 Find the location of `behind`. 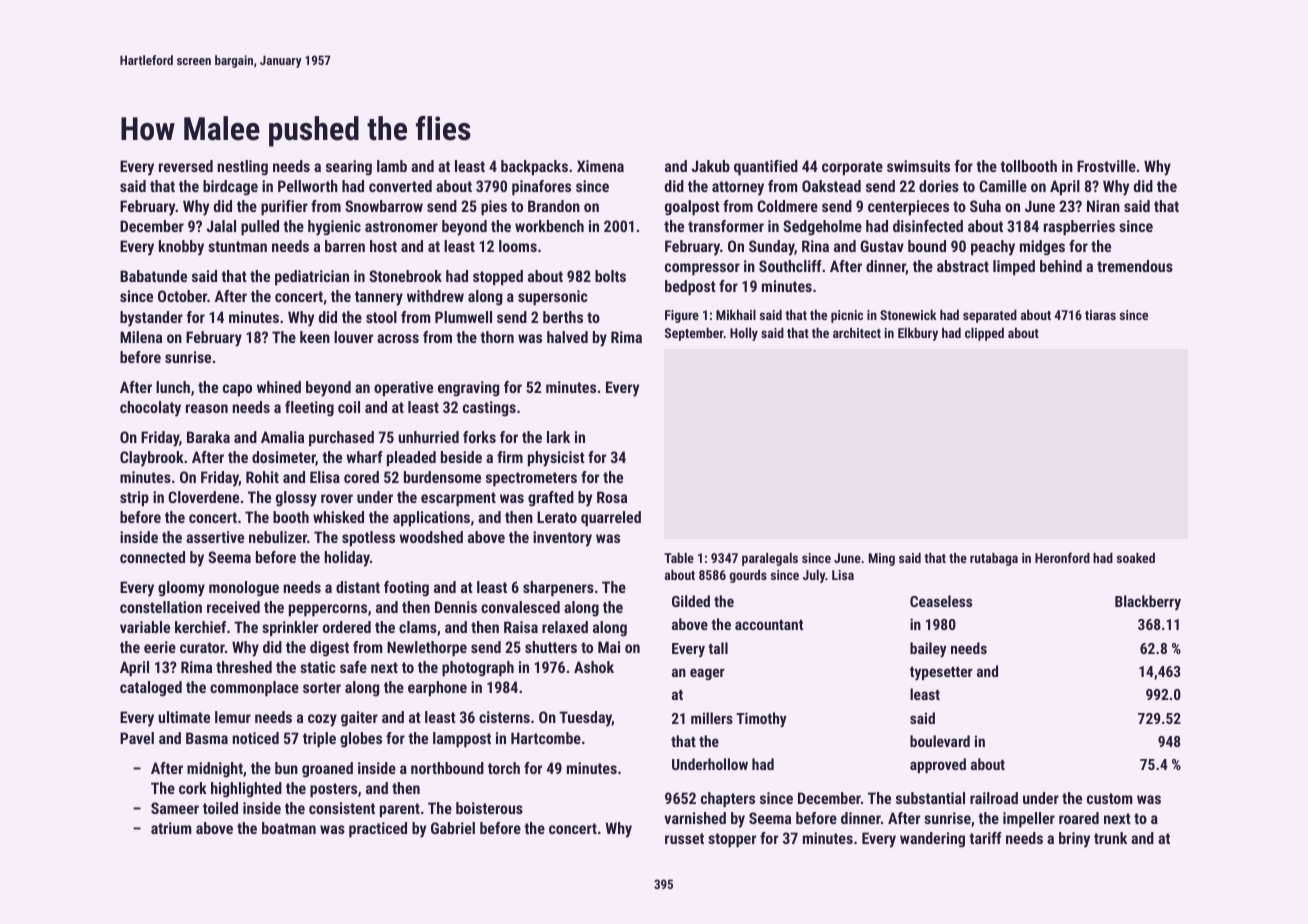

behind is located at coordinates (1061, 266).
